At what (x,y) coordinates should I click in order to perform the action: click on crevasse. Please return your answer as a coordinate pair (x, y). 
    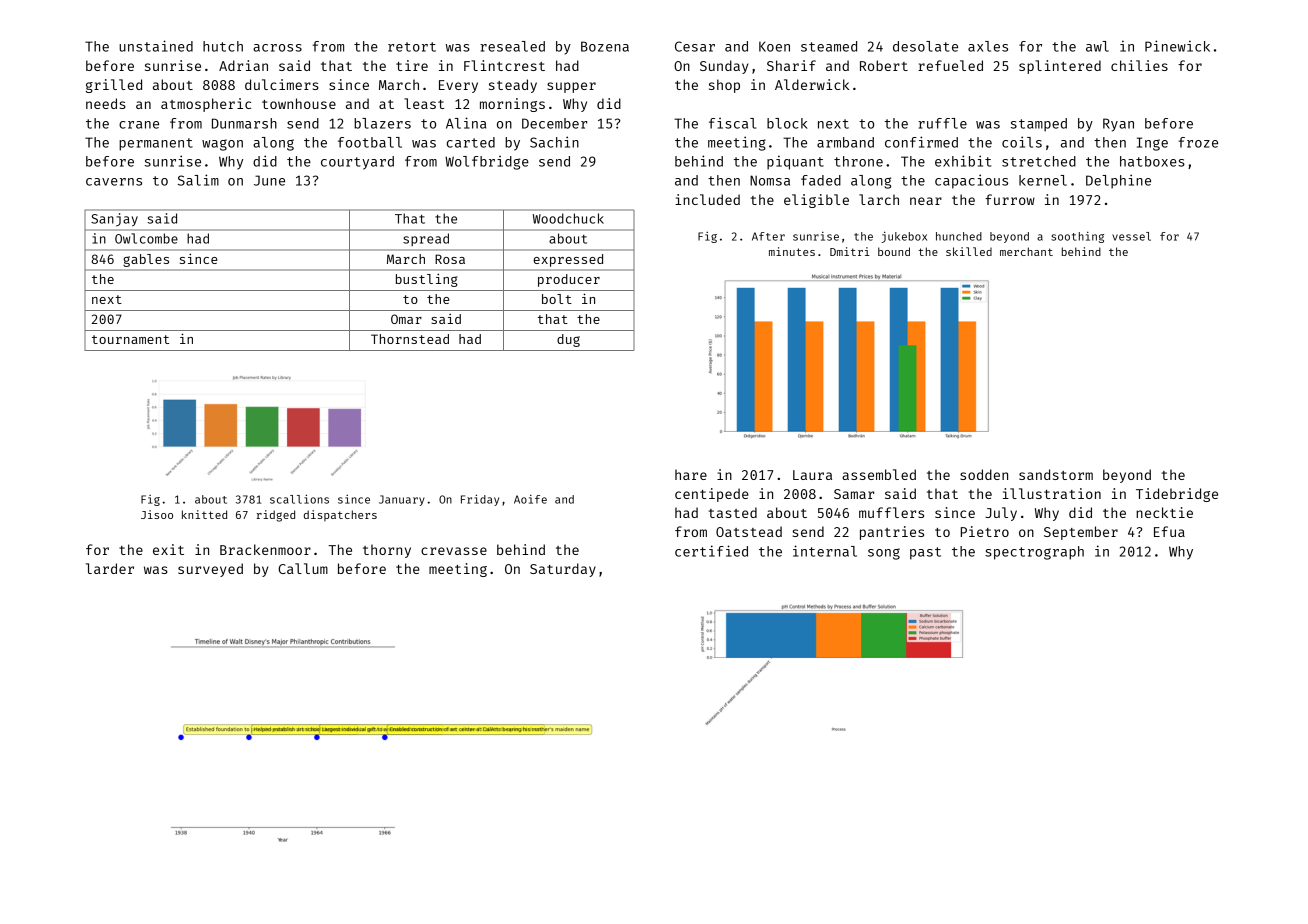
    Looking at the image, I should click on (454, 551).
